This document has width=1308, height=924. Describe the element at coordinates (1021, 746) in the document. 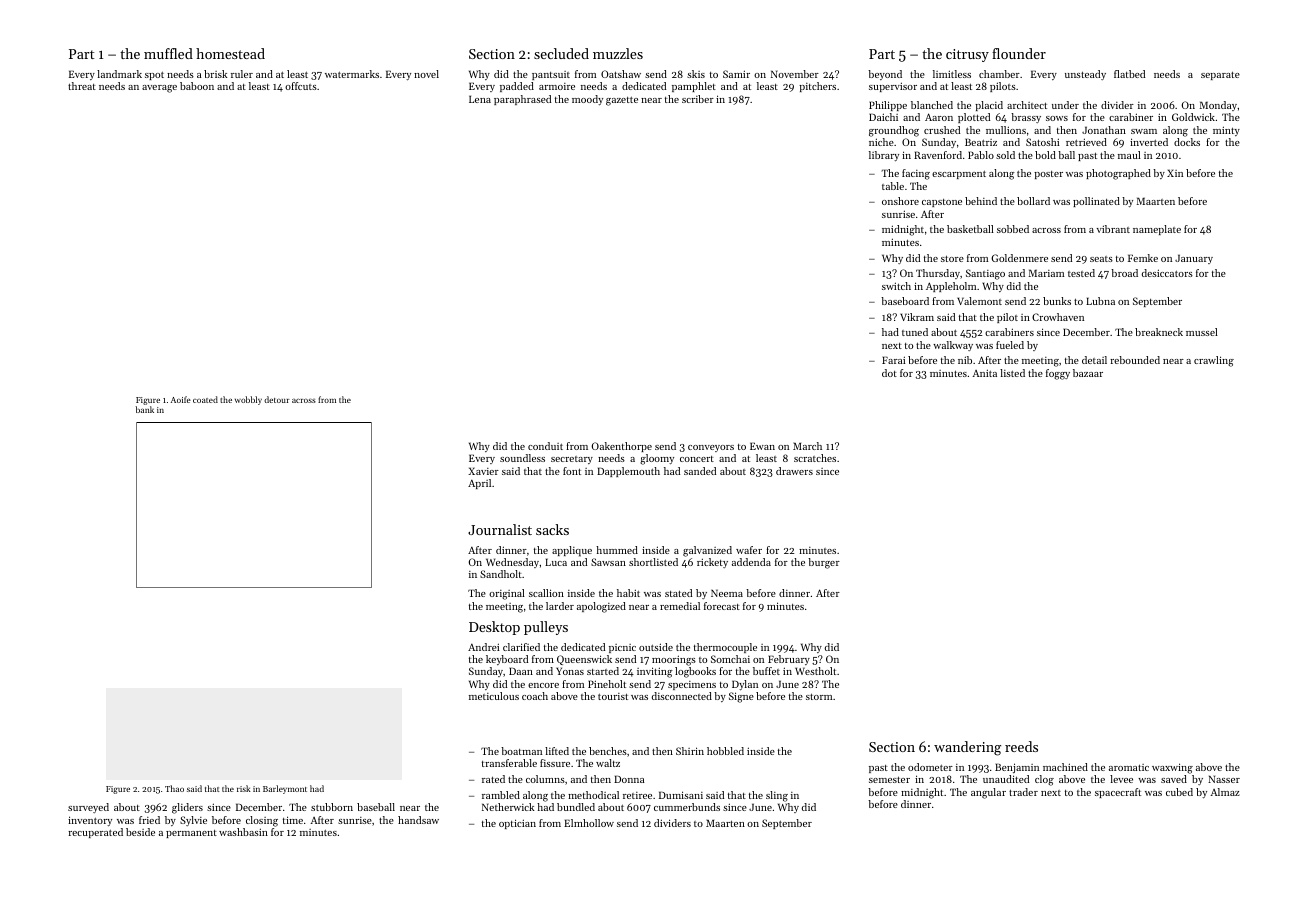

I see `reeds` at that location.
